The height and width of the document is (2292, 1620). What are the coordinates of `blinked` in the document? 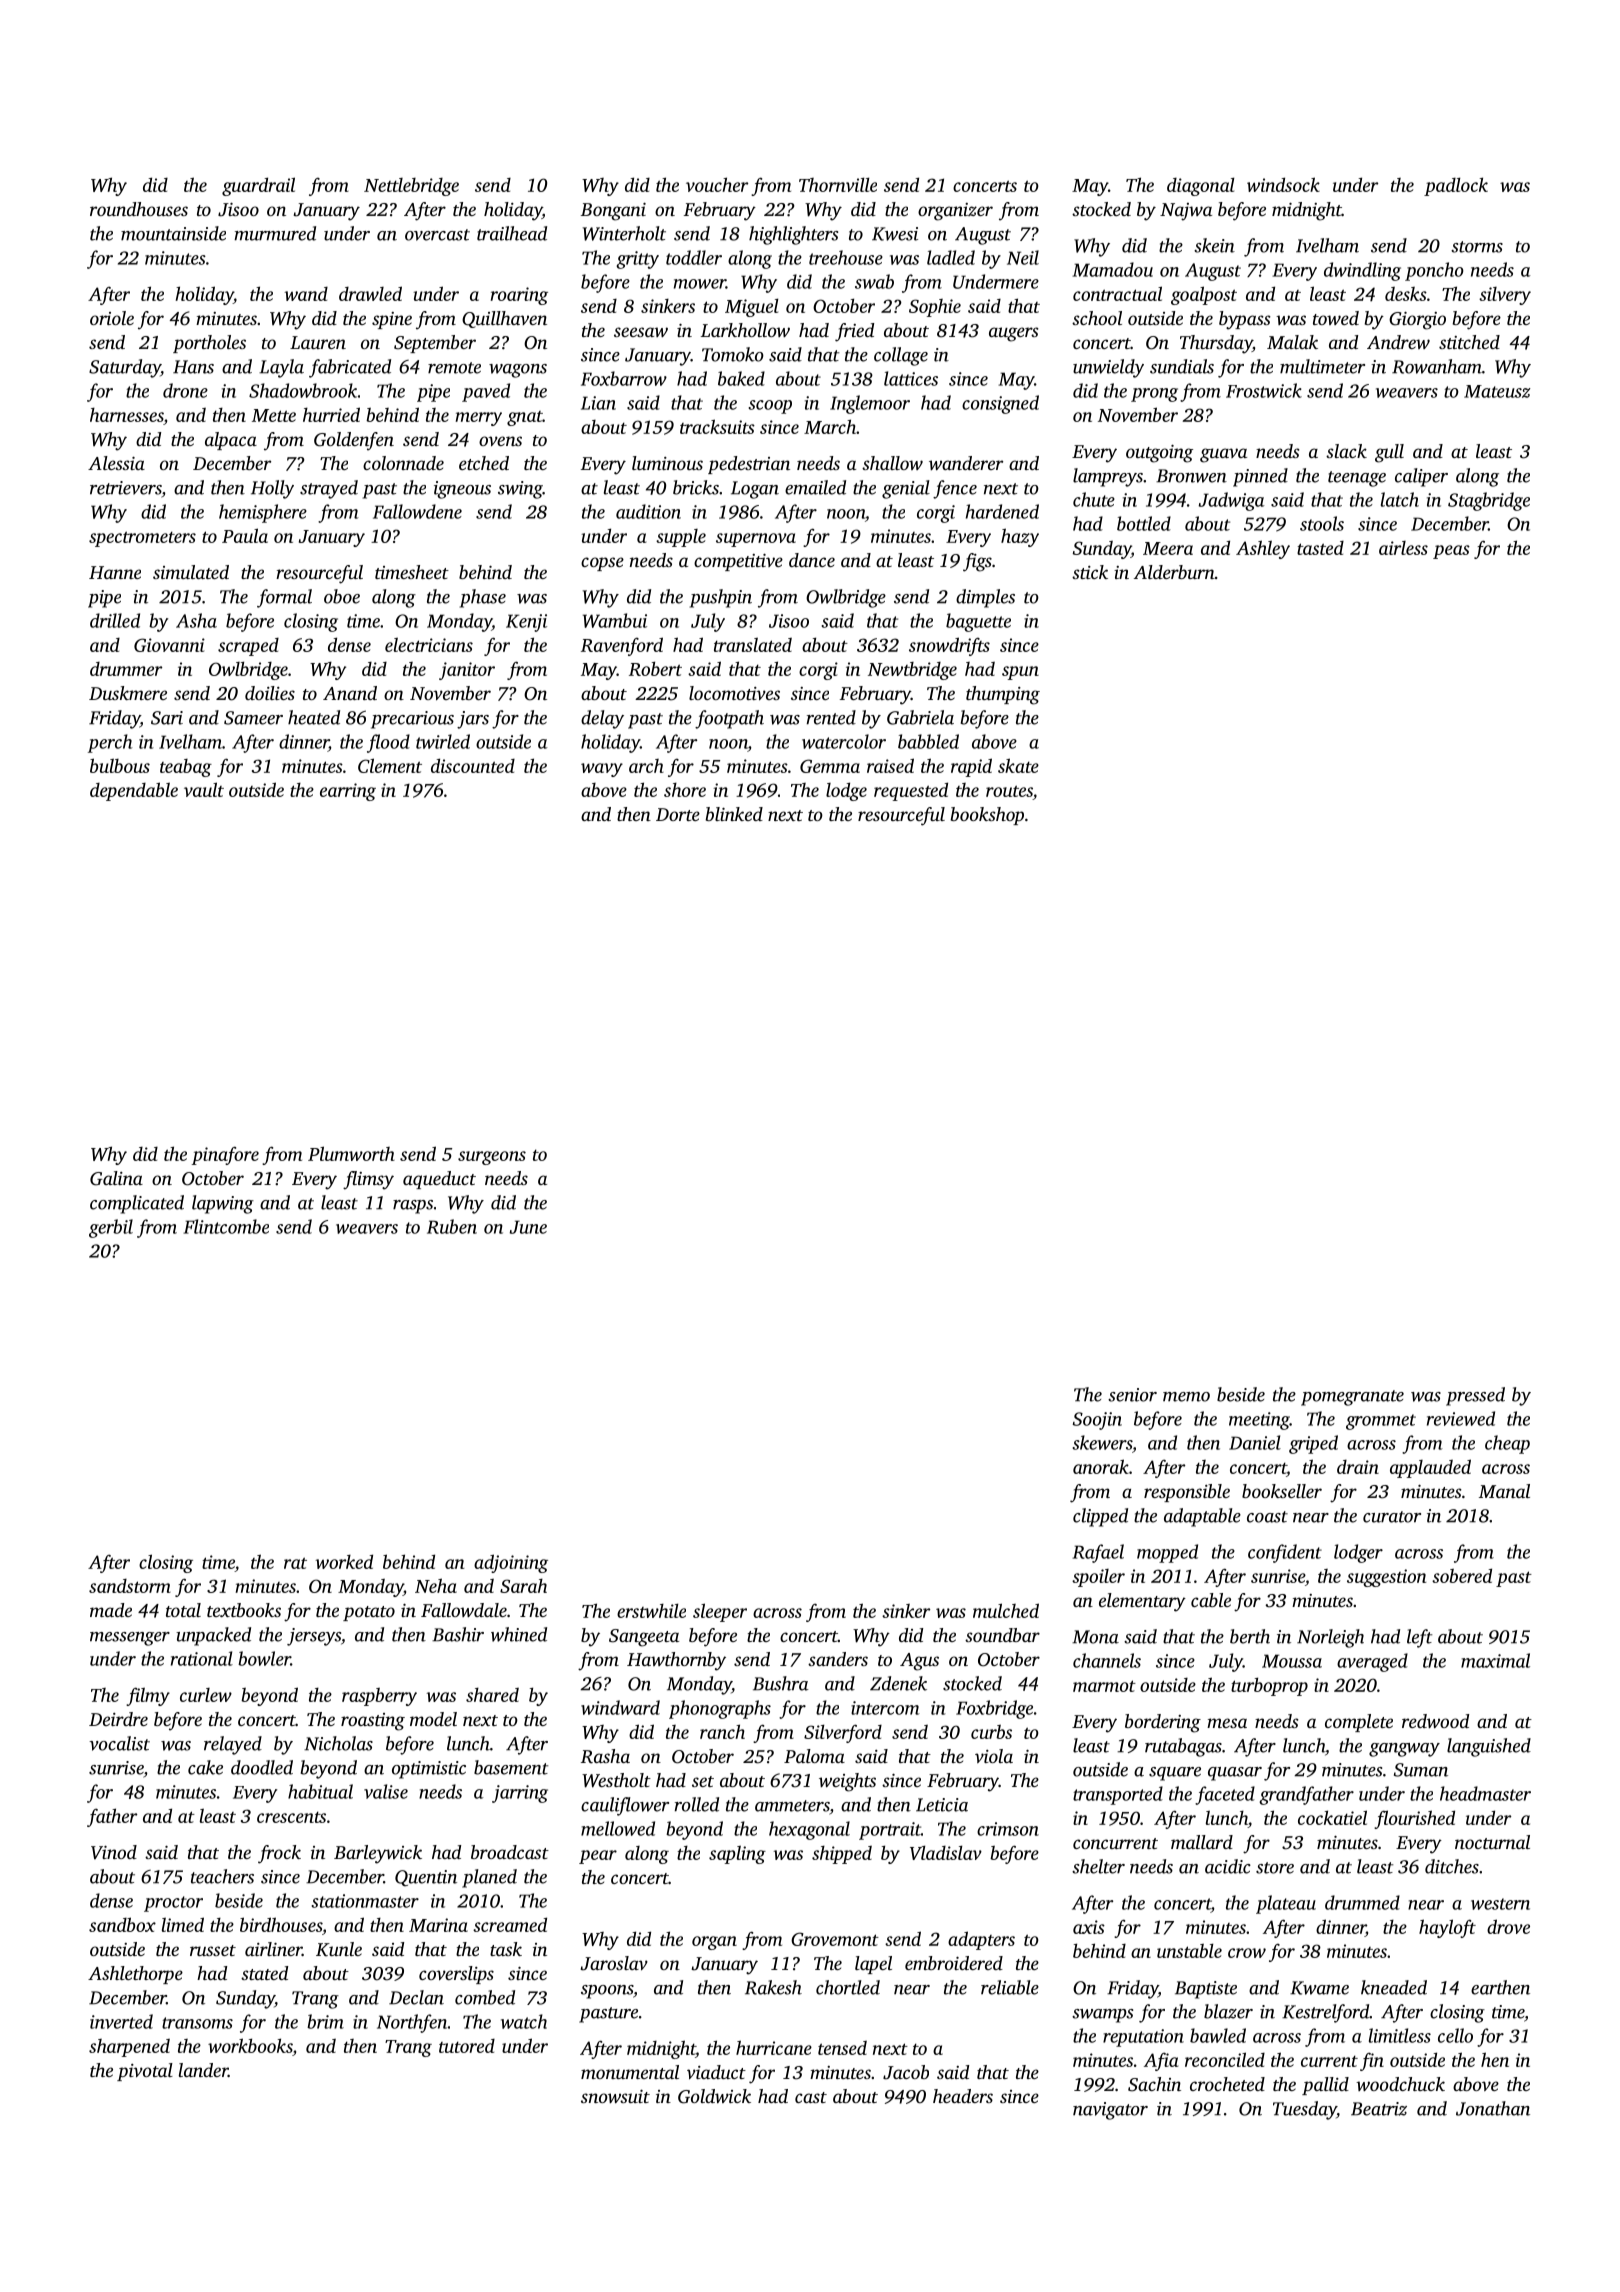 It's located at (734, 814).
